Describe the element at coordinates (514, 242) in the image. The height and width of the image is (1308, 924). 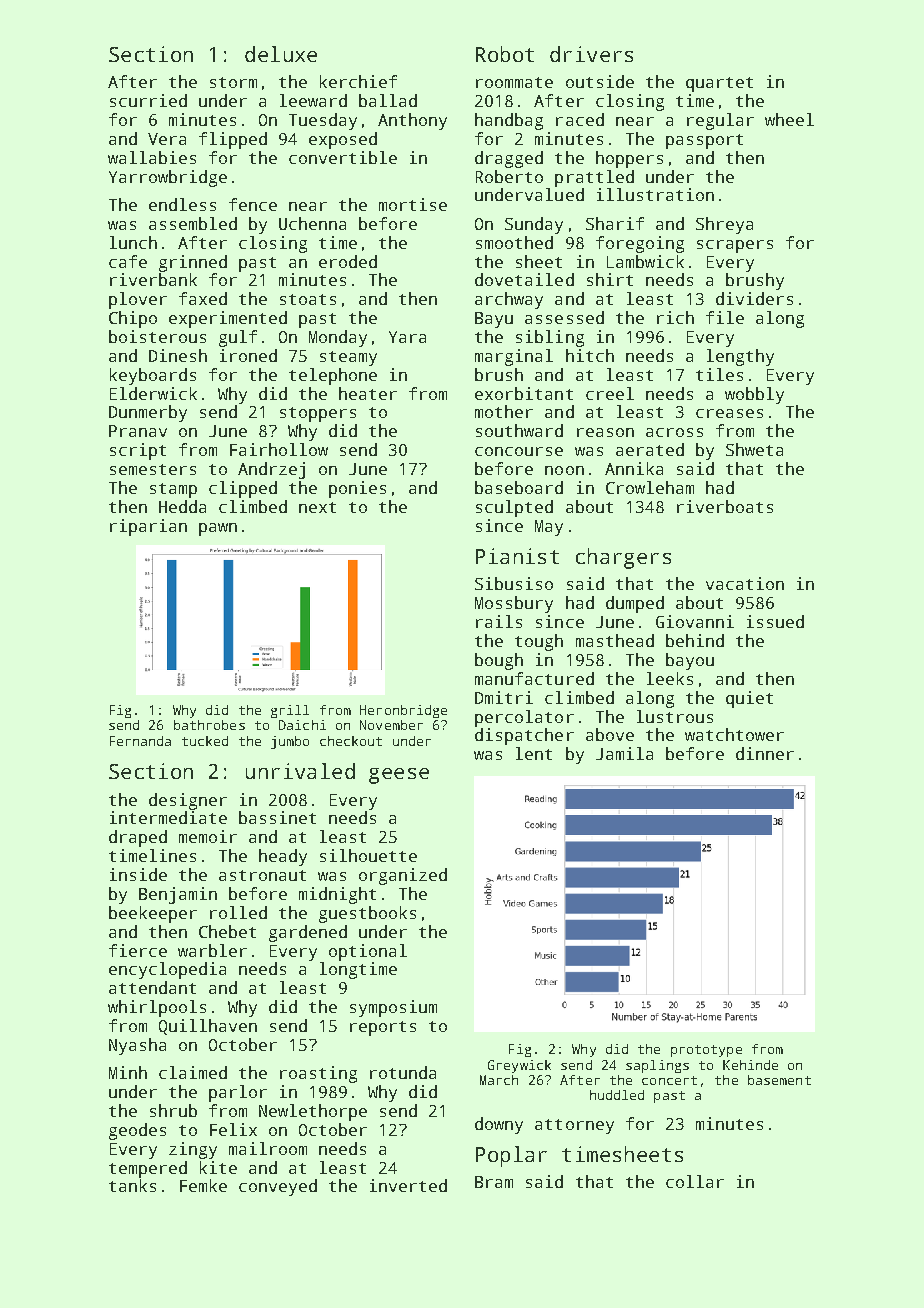
I see `smoothed` at that location.
